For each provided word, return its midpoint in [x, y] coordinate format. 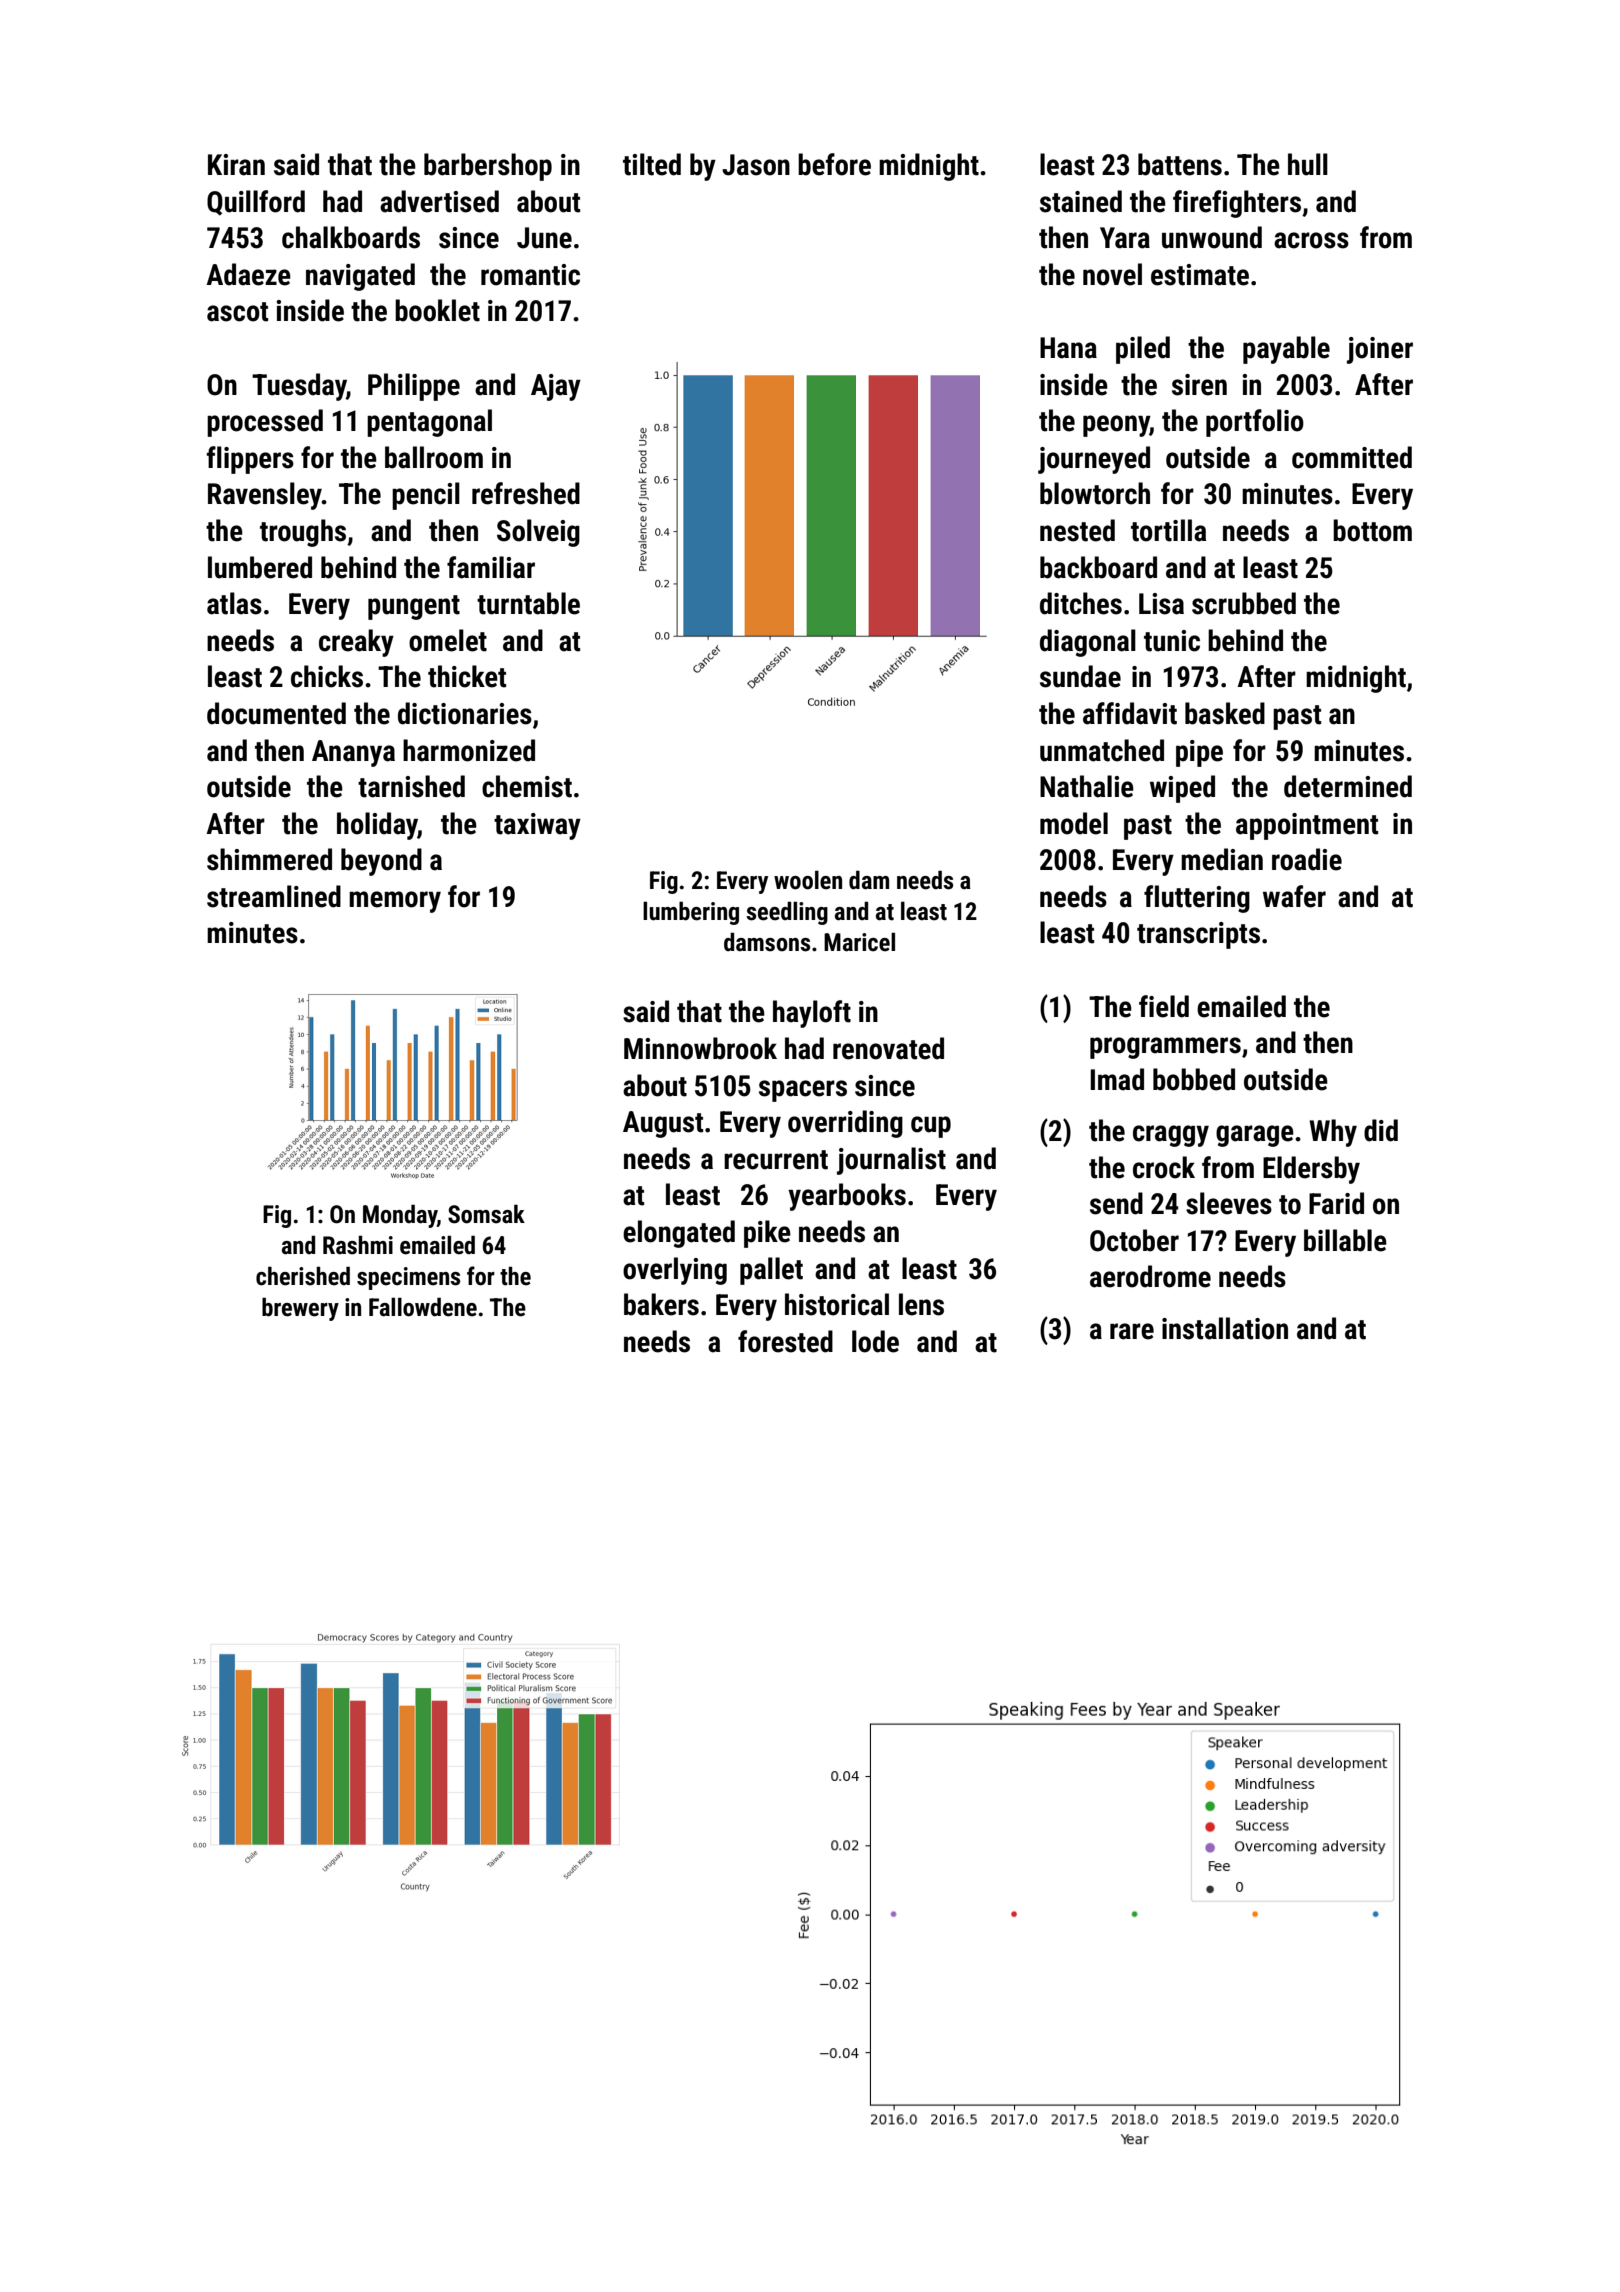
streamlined [274, 896]
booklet [437, 310]
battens [1180, 164]
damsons [767, 942]
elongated [679, 1234]
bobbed [1194, 1079]
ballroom [434, 457]
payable [1286, 350]
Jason [756, 165]
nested [1077, 530]
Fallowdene [423, 1307]
